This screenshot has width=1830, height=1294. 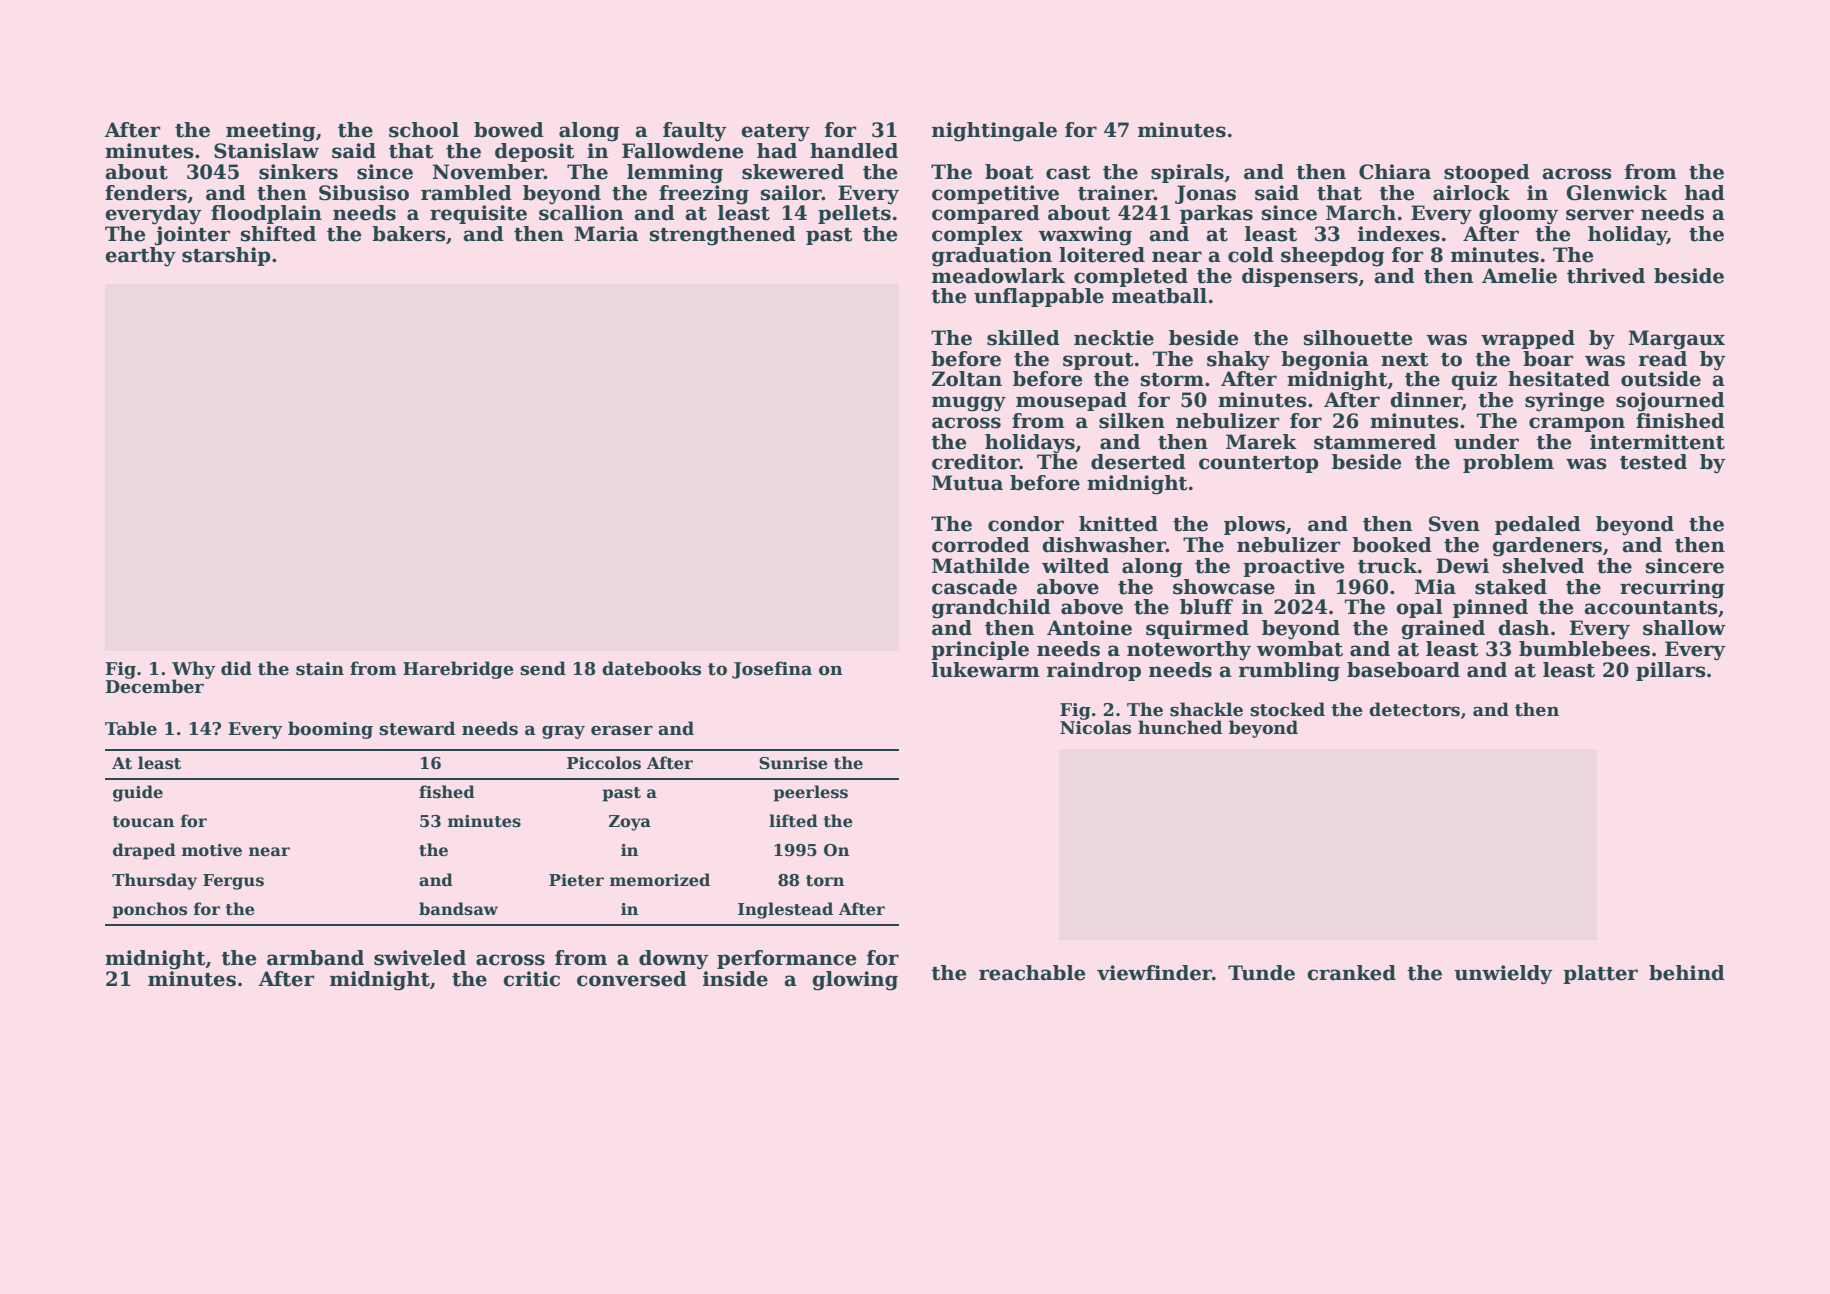 I want to click on send, so click(x=543, y=668).
